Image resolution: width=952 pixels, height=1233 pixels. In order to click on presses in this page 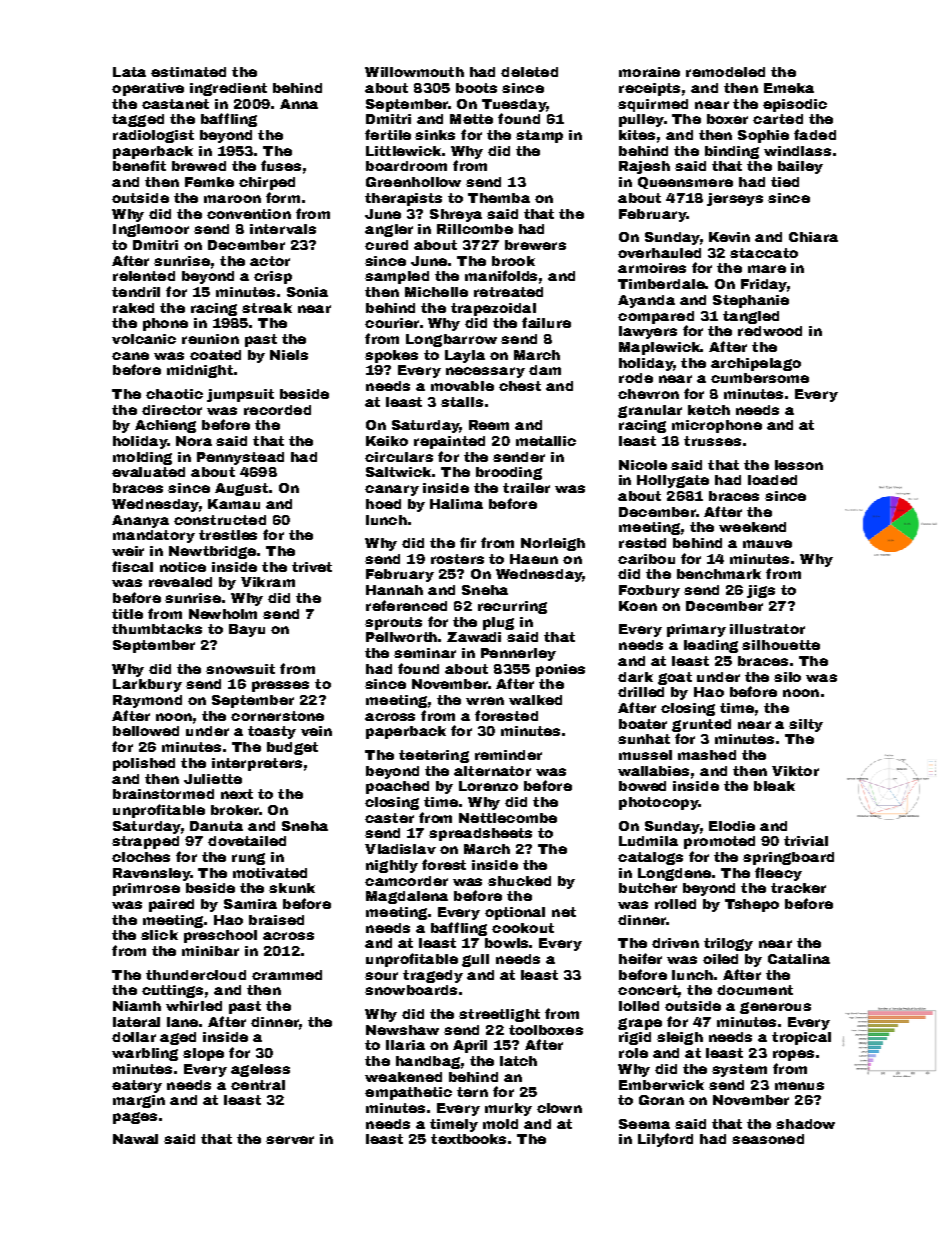, I will do `click(280, 686)`.
